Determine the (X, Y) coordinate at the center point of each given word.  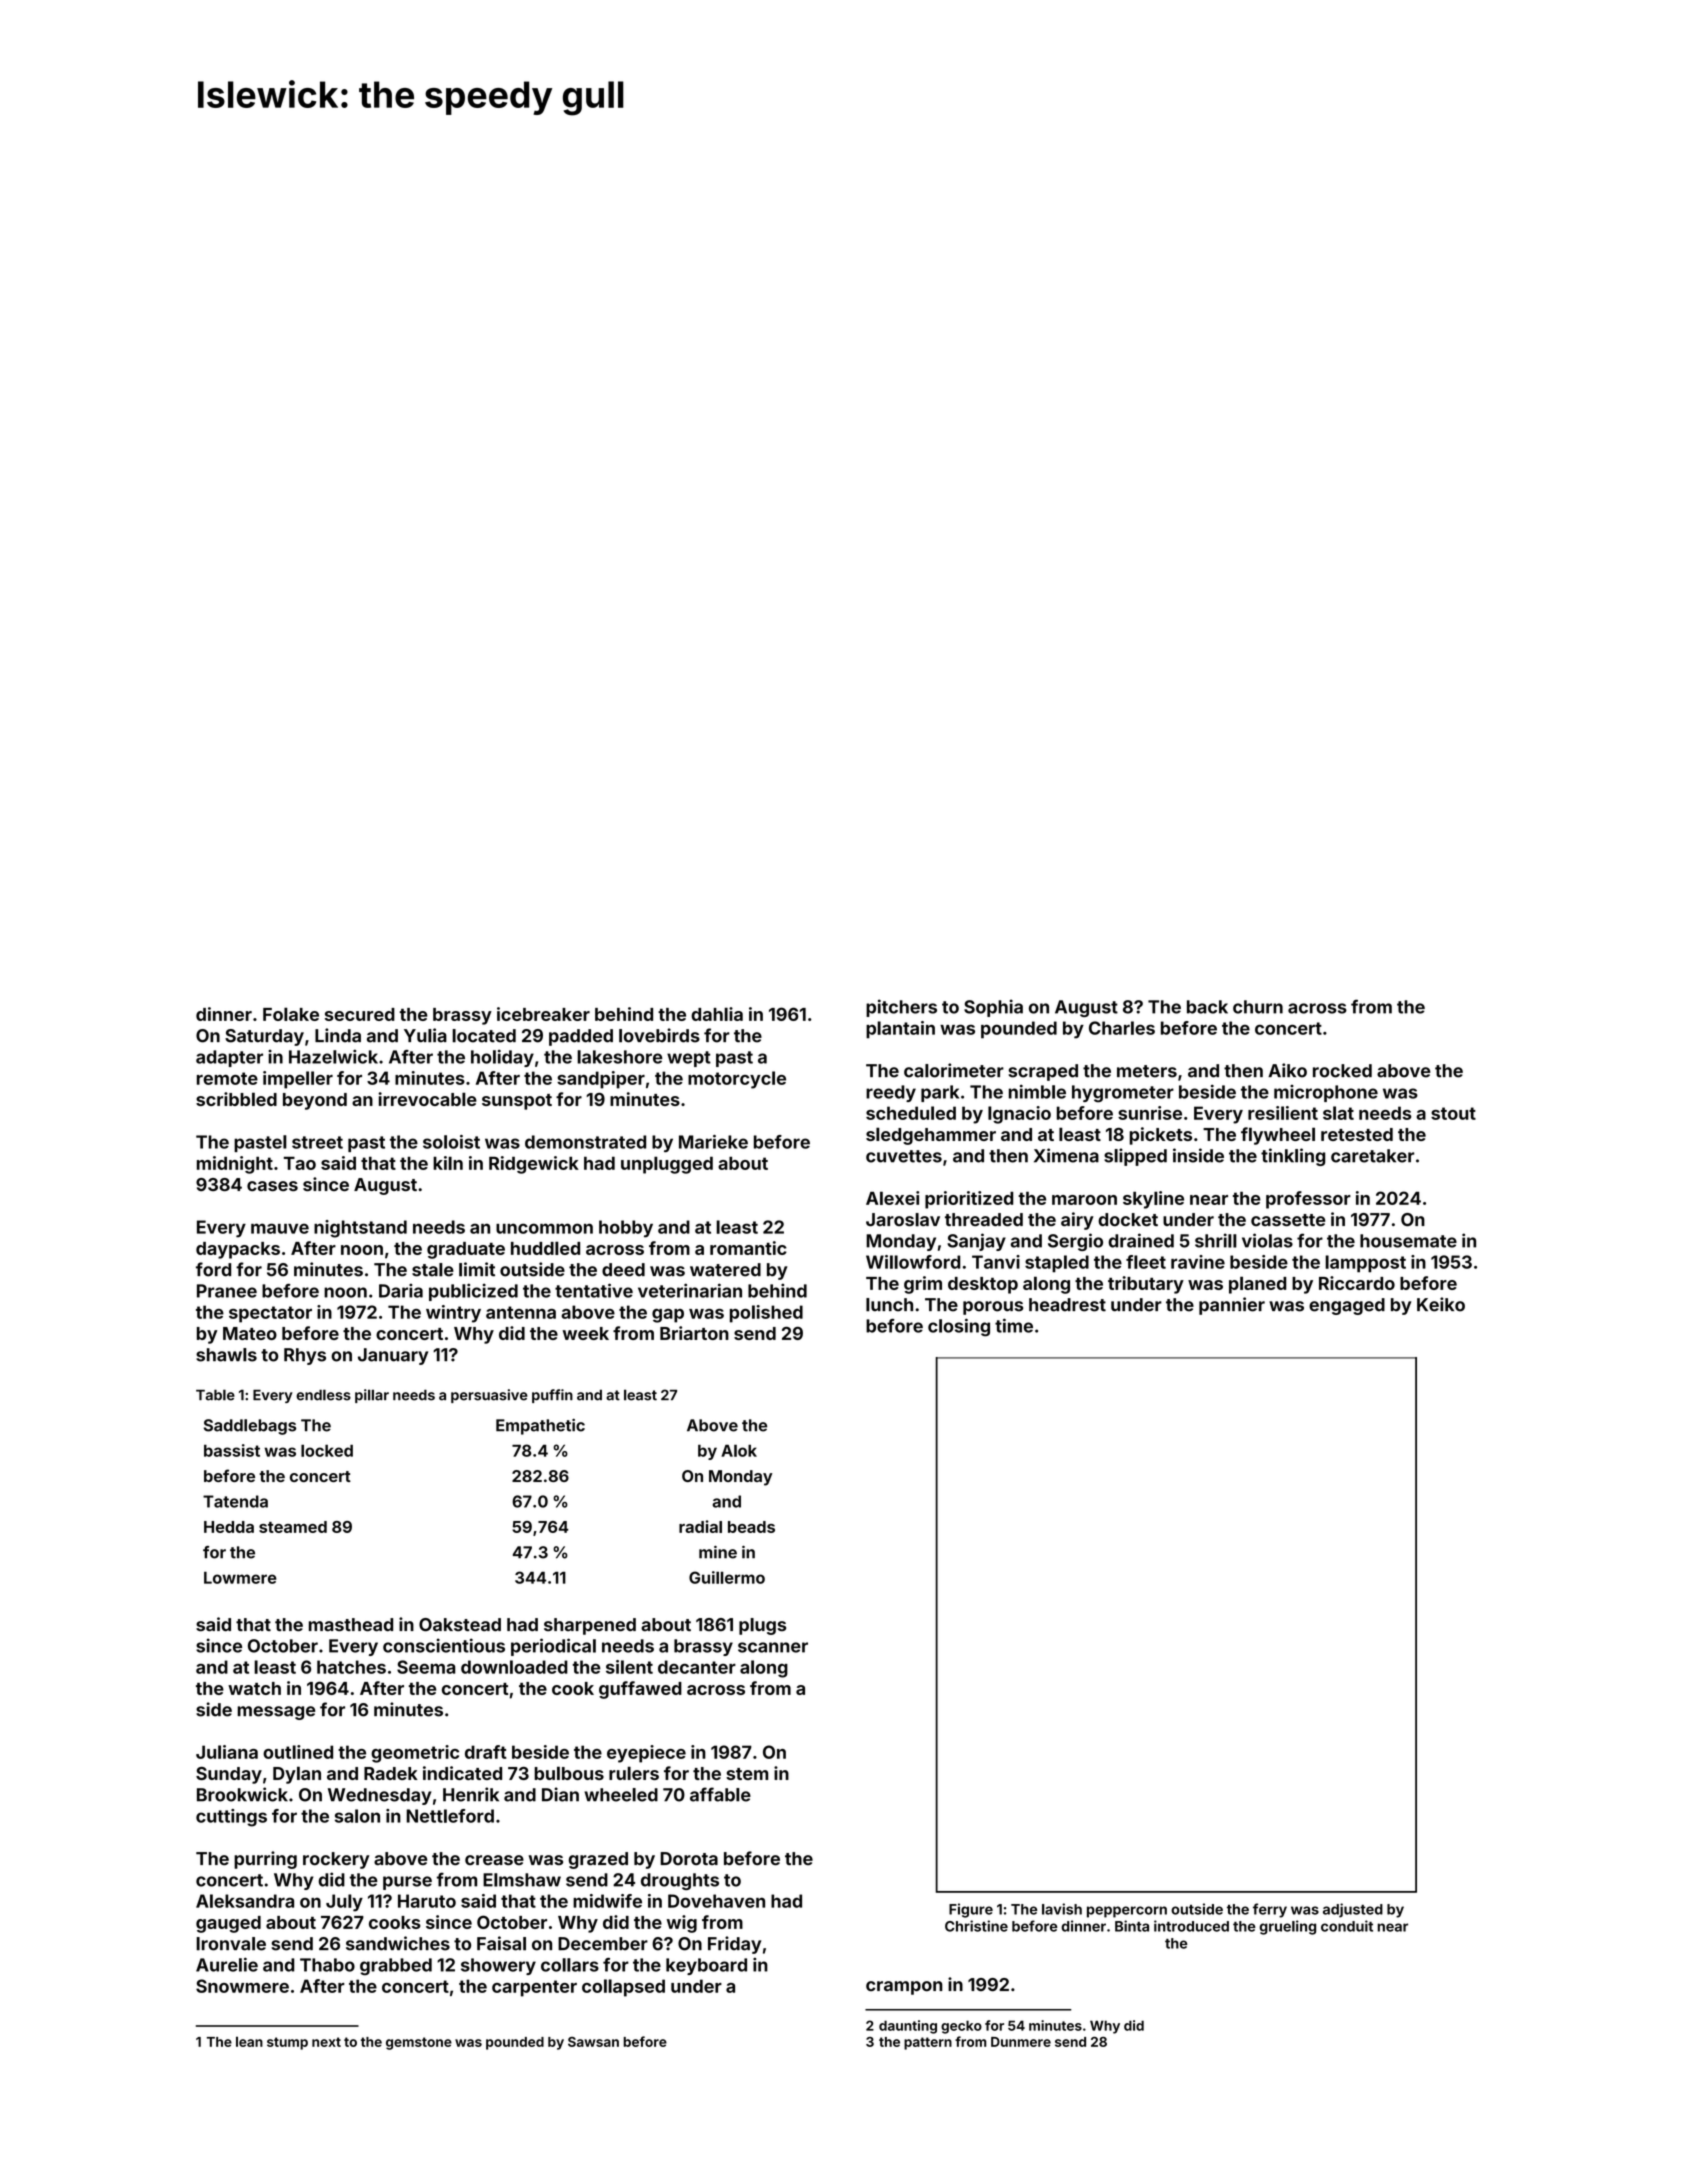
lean (249, 2042)
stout (1453, 1113)
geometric (415, 1754)
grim (923, 1285)
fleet (1146, 1262)
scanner (773, 1647)
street (317, 1142)
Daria (401, 1290)
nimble (1037, 1091)
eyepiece (646, 1754)
